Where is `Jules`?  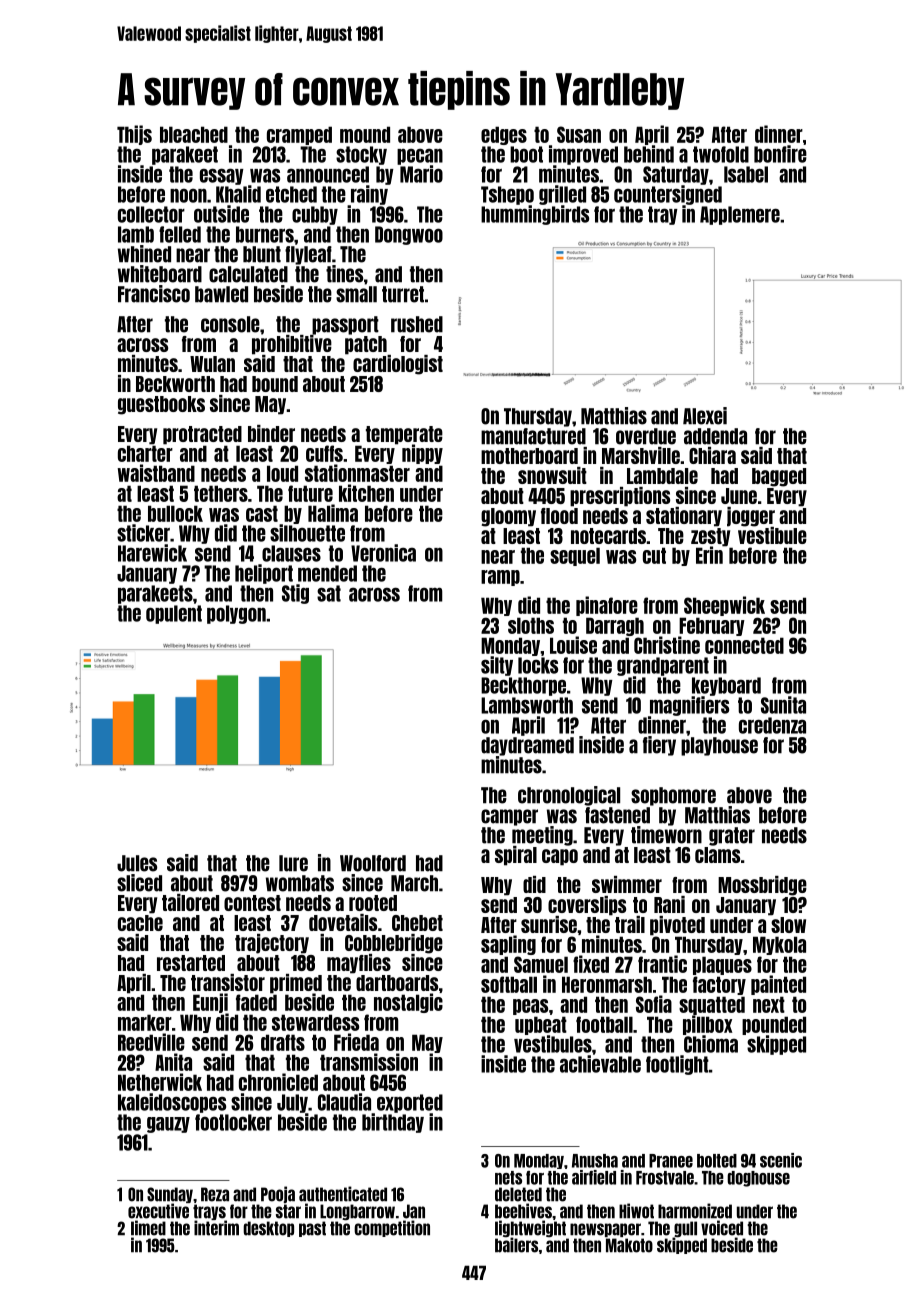
Jules is located at coordinates (137, 863).
